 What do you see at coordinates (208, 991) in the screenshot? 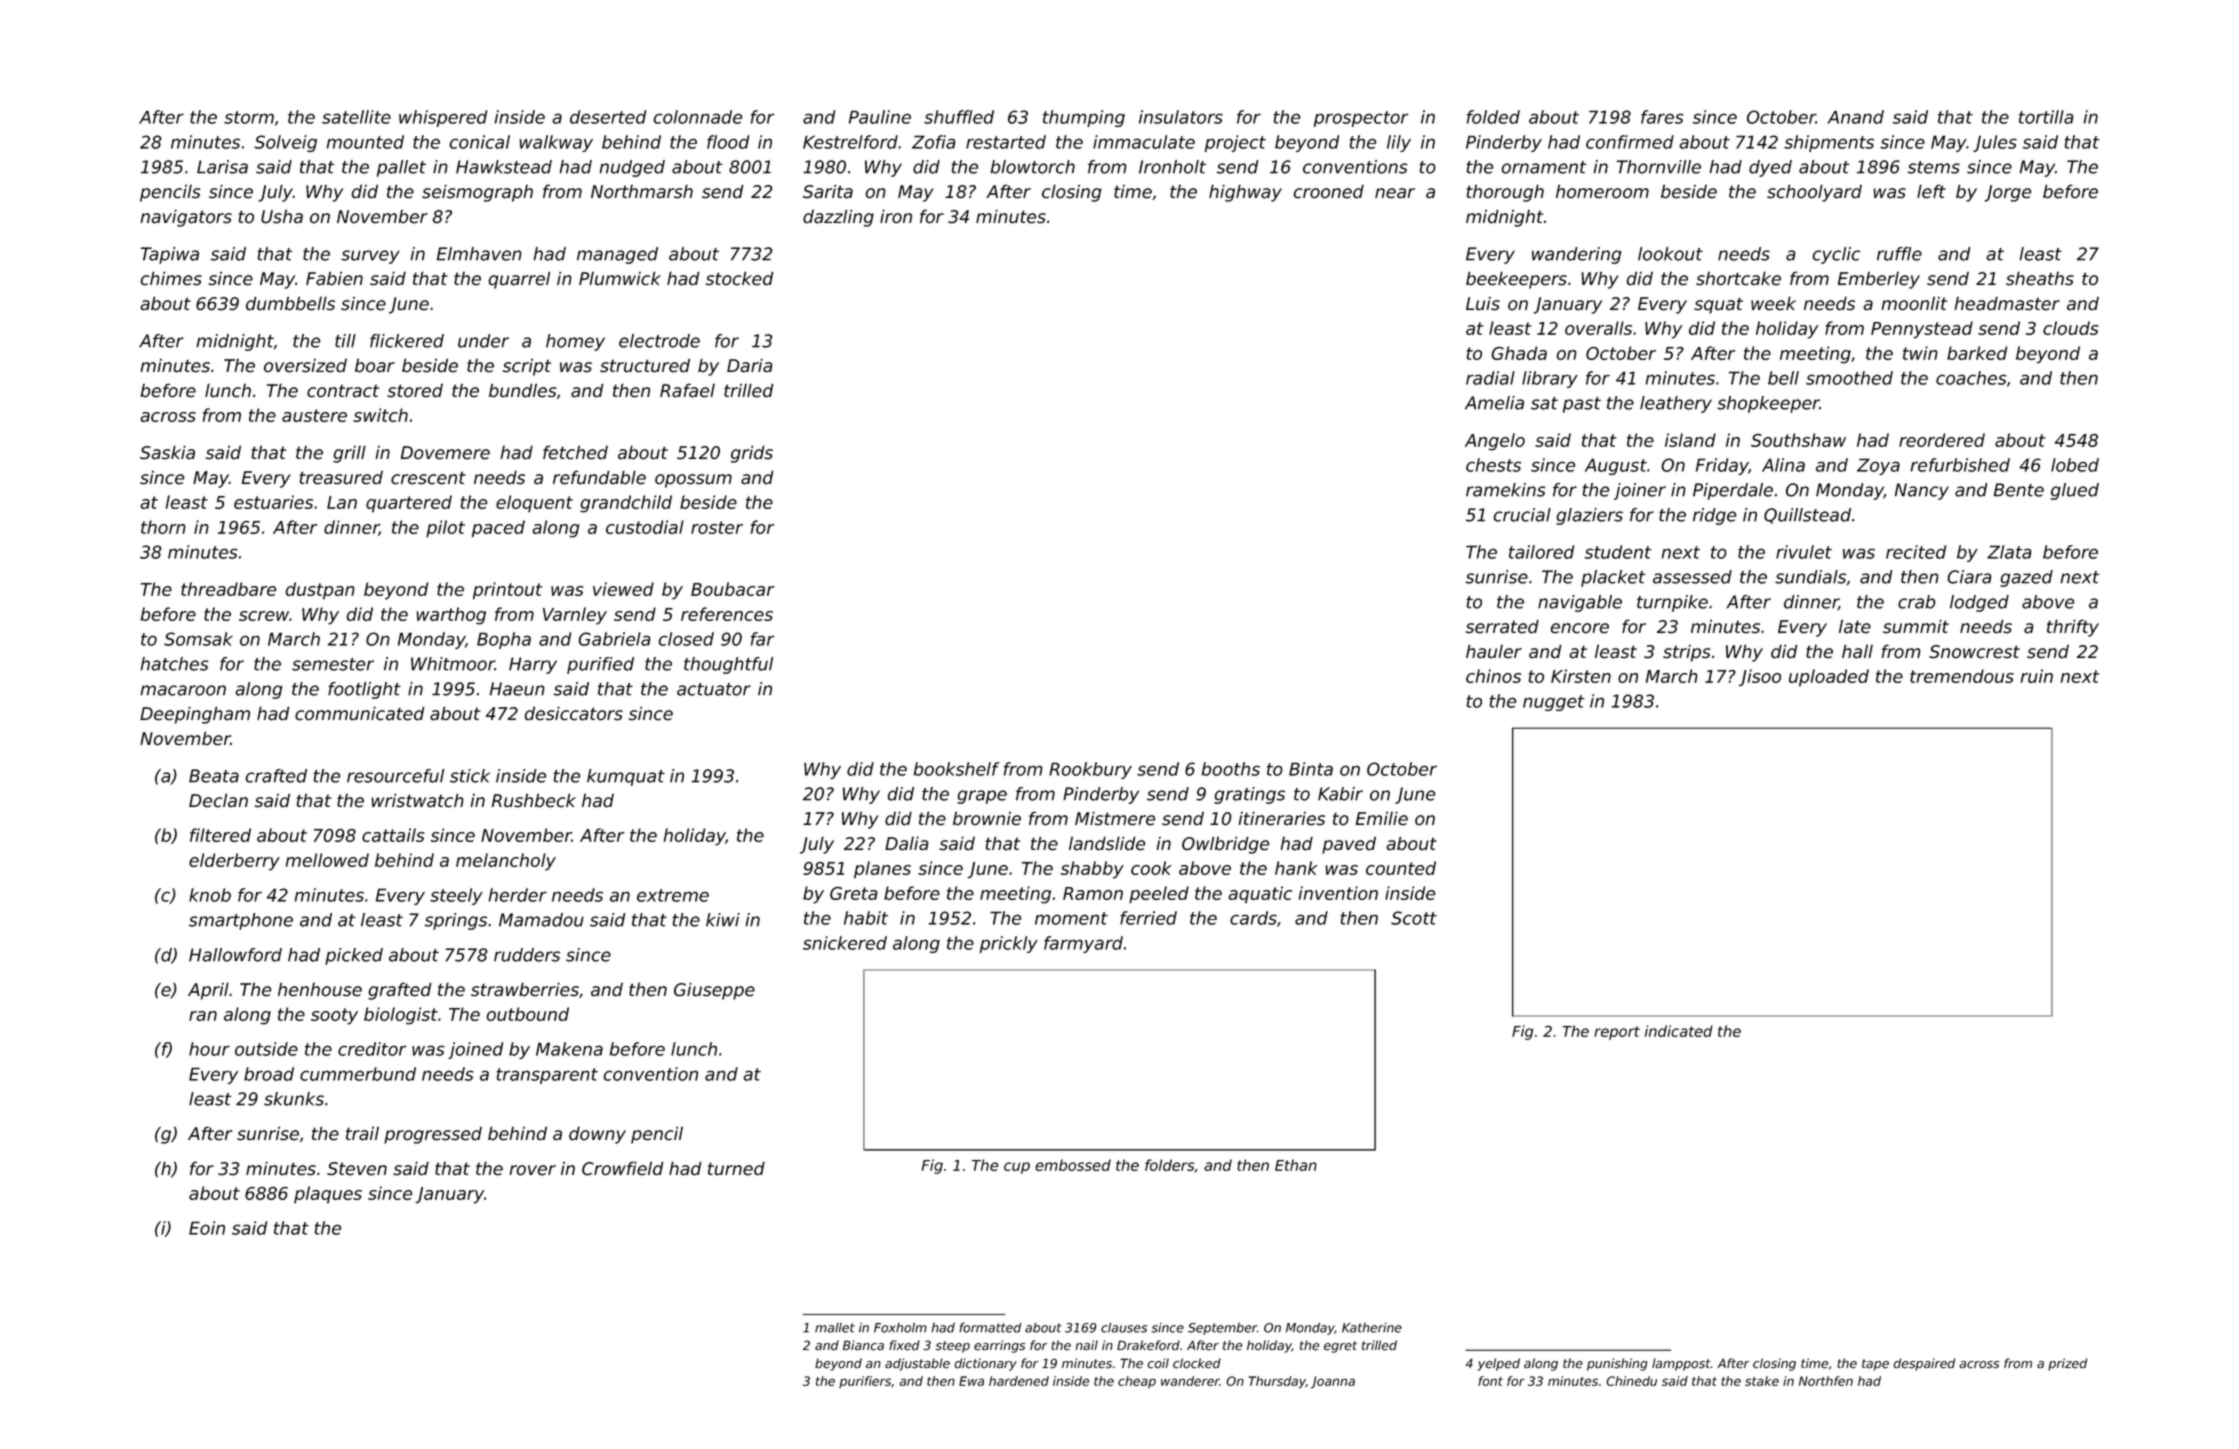
I see `April` at bounding box center [208, 991].
